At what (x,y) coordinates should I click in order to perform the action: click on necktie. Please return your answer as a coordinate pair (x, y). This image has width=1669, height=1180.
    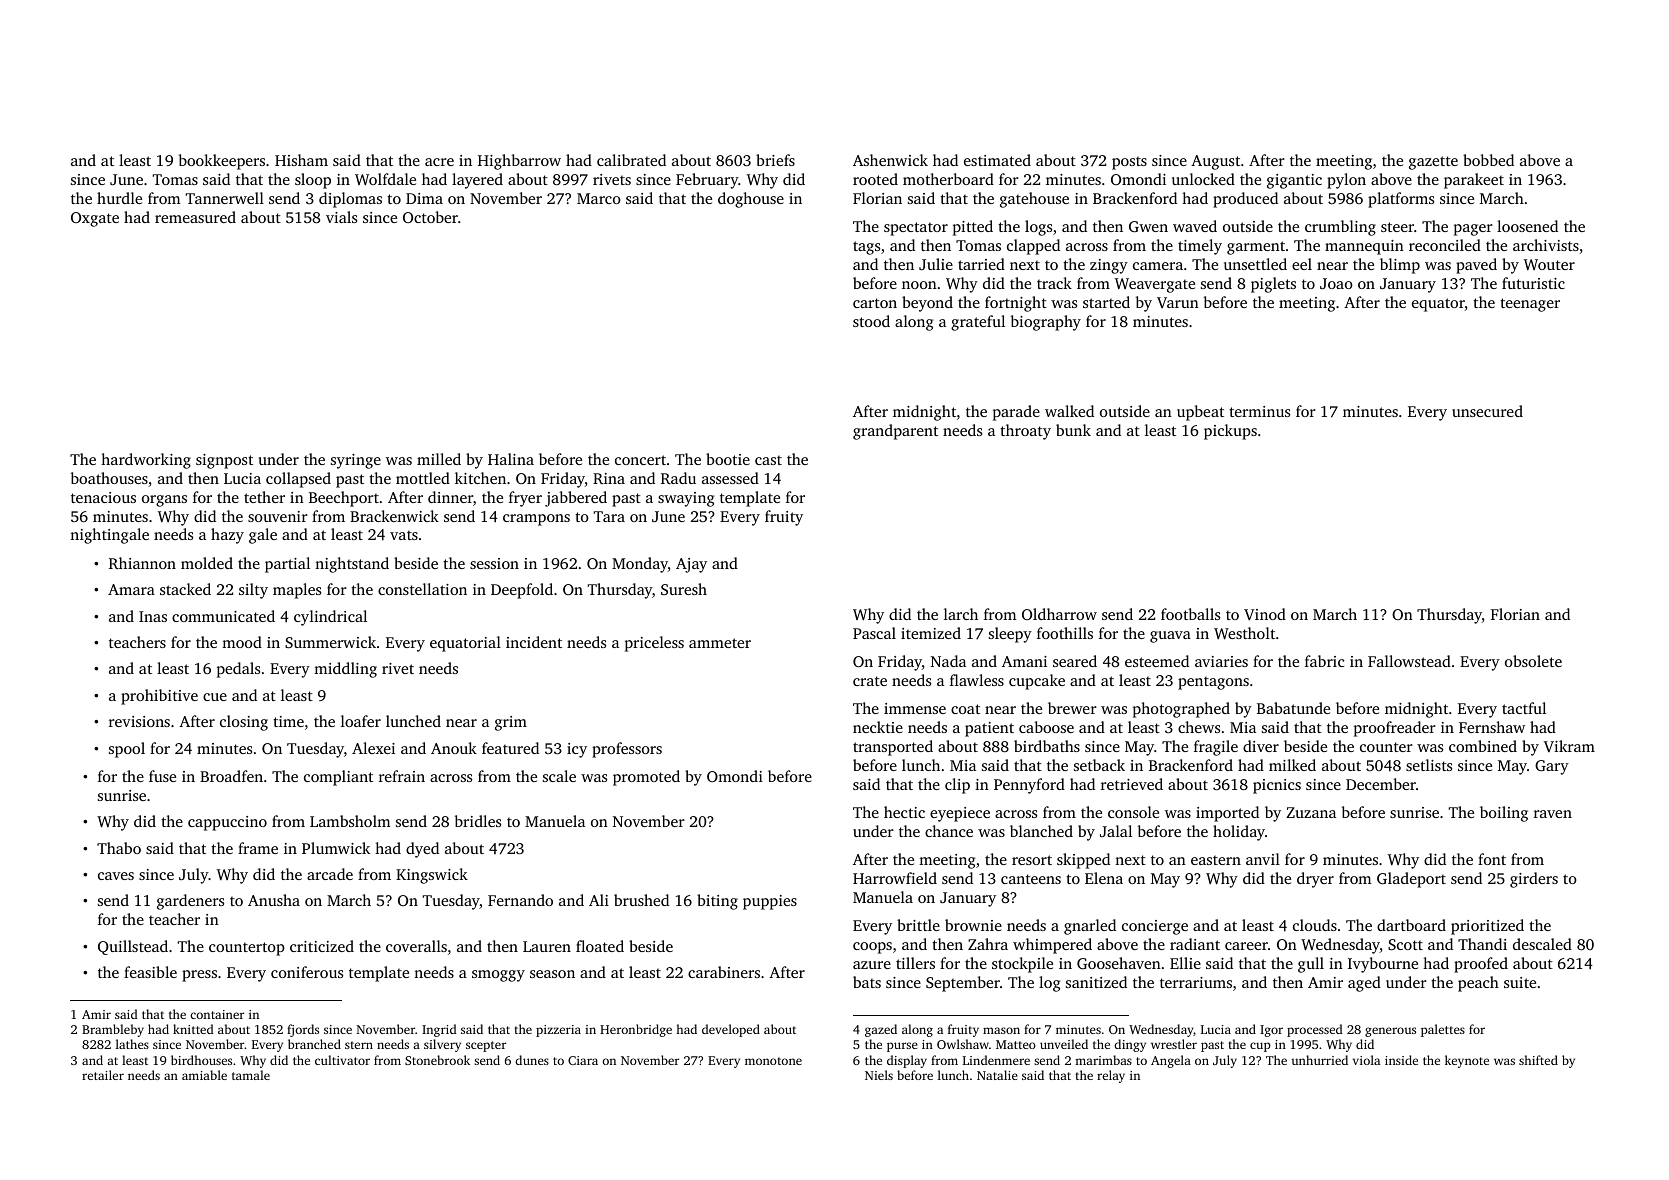
    Looking at the image, I should click on (878, 727).
